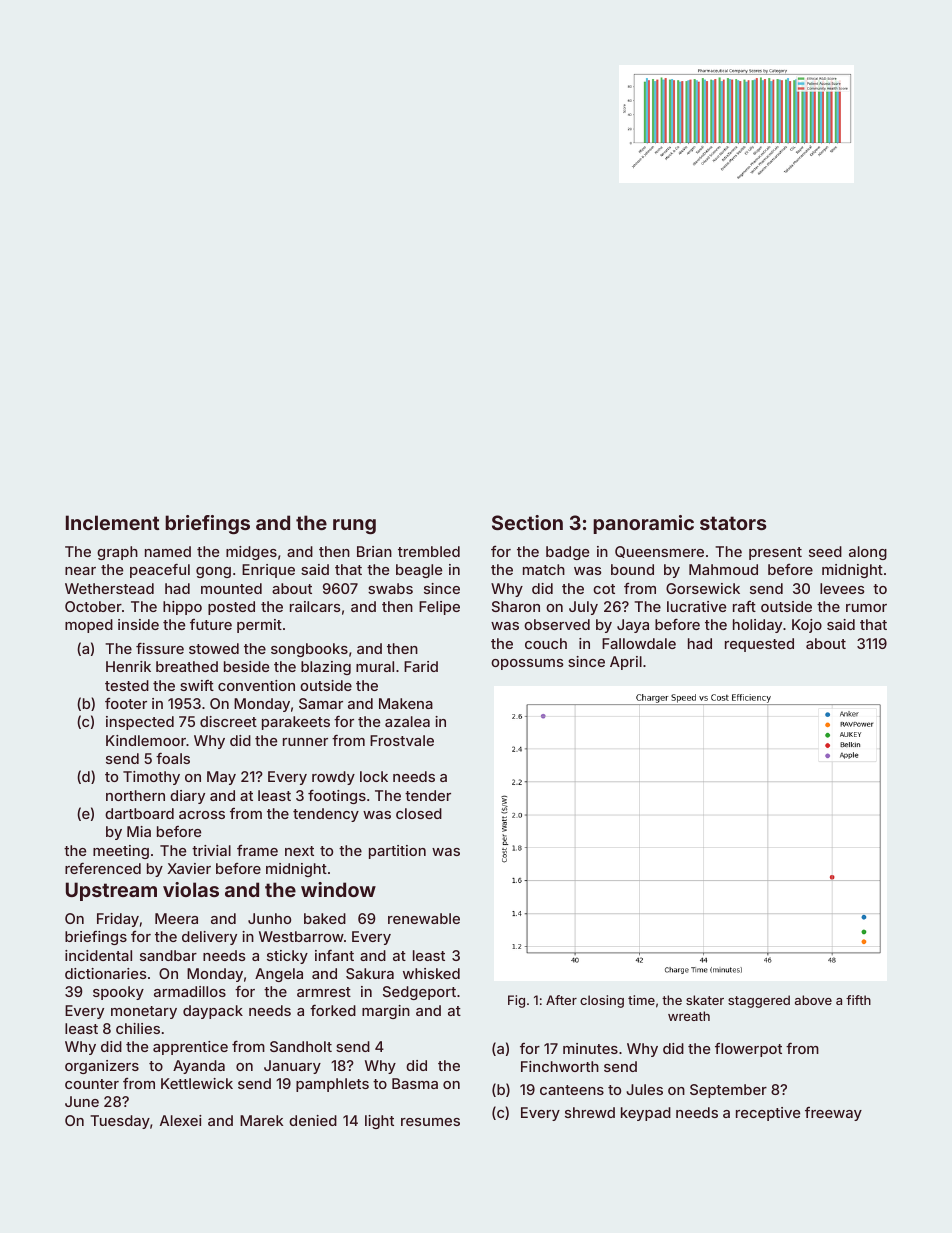  What do you see at coordinates (759, 645) in the screenshot?
I see `requested` at bounding box center [759, 645].
